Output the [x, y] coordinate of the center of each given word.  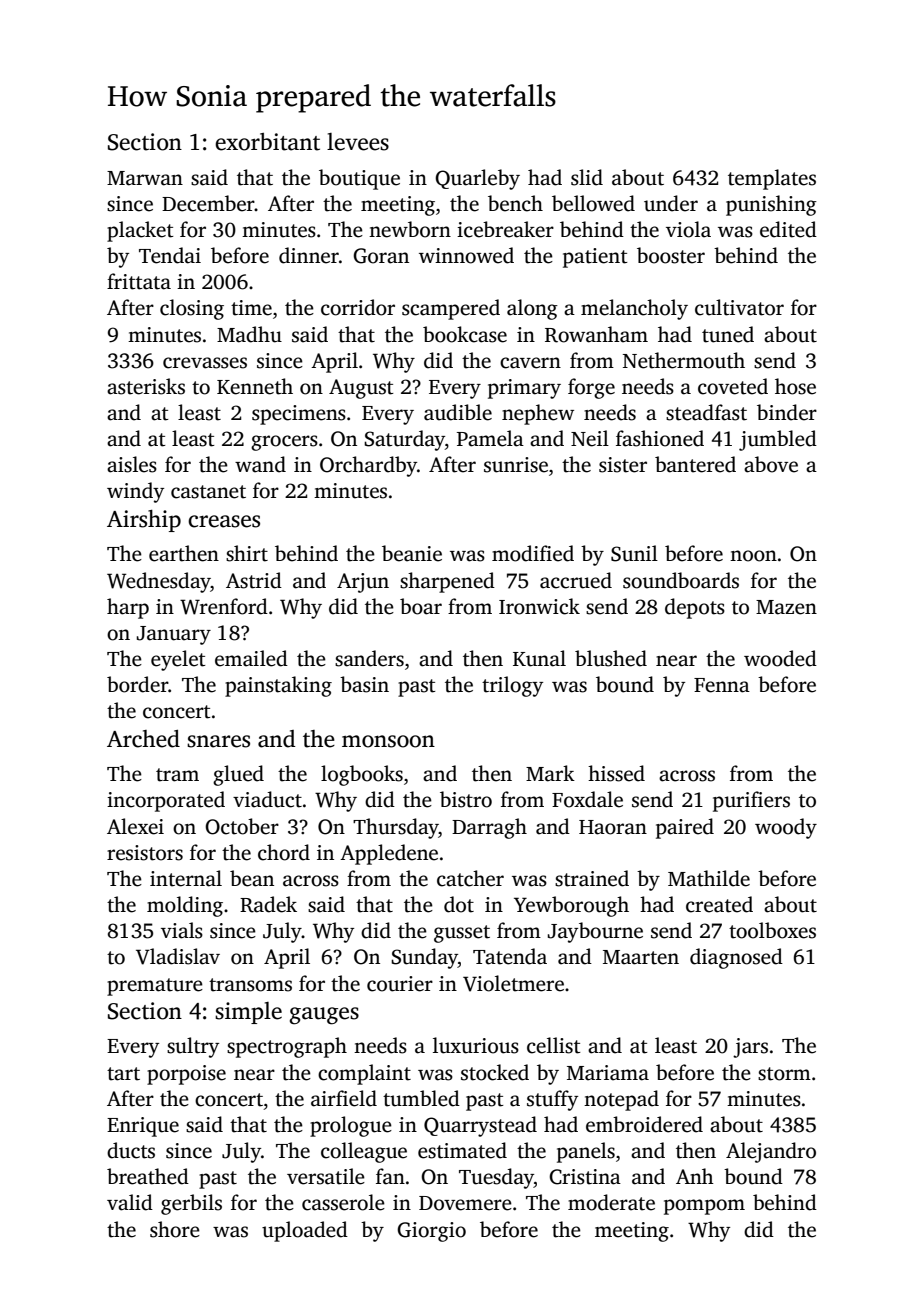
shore [175, 1229]
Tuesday [496, 1178]
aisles [132, 464]
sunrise [516, 465]
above [771, 464]
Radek [268, 904]
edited [788, 229]
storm [784, 1074]
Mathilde [709, 878]
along [532, 309]
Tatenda [510, 956]
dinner [309, 255]
